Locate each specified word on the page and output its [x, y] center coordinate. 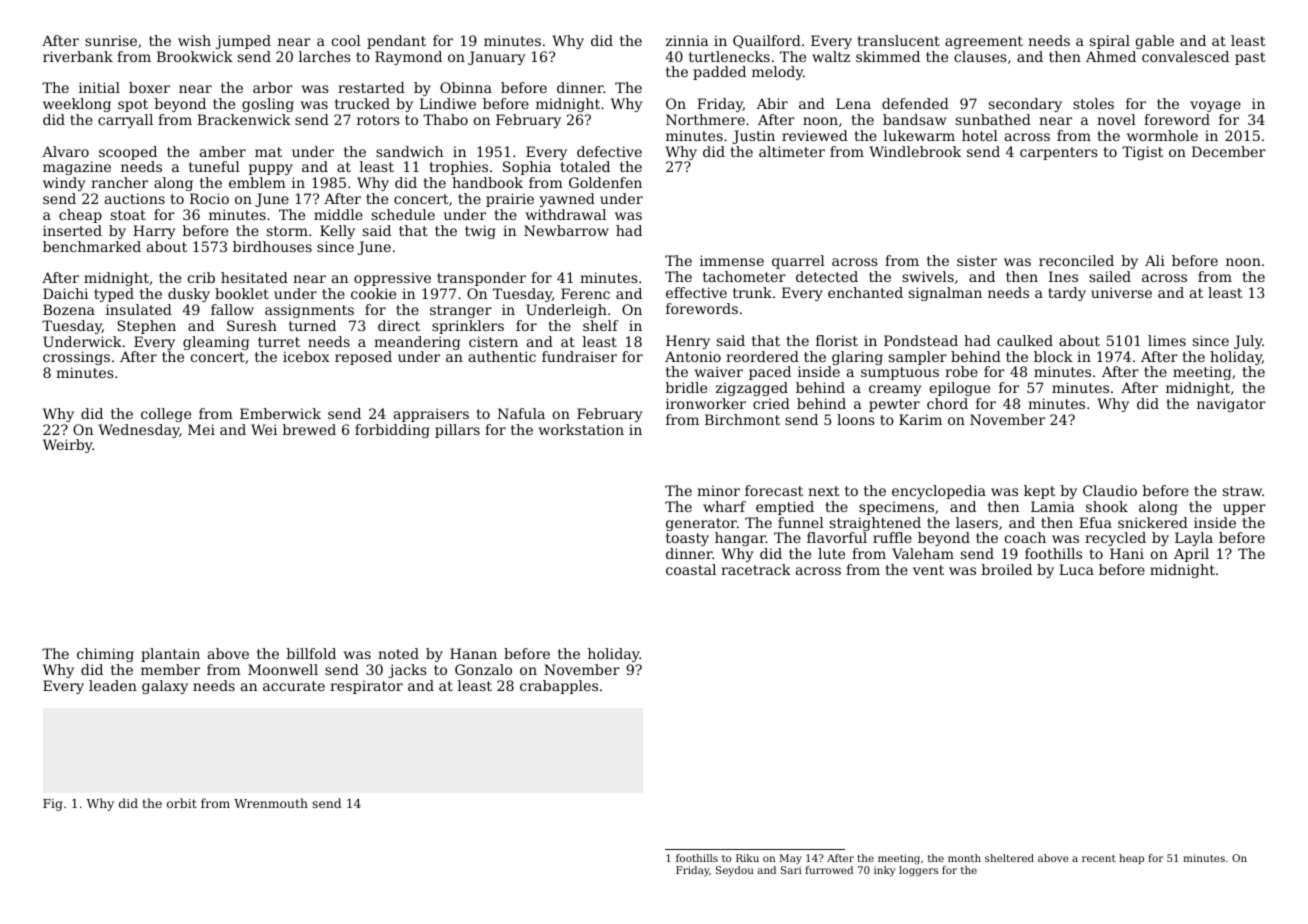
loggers [918, 871]
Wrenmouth [271, 803]
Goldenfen [605, 182]
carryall [125, 121]
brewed [309, 429]
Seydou [735, 871]
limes [1167, 340]
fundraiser [579, 356]
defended [915, 103]
